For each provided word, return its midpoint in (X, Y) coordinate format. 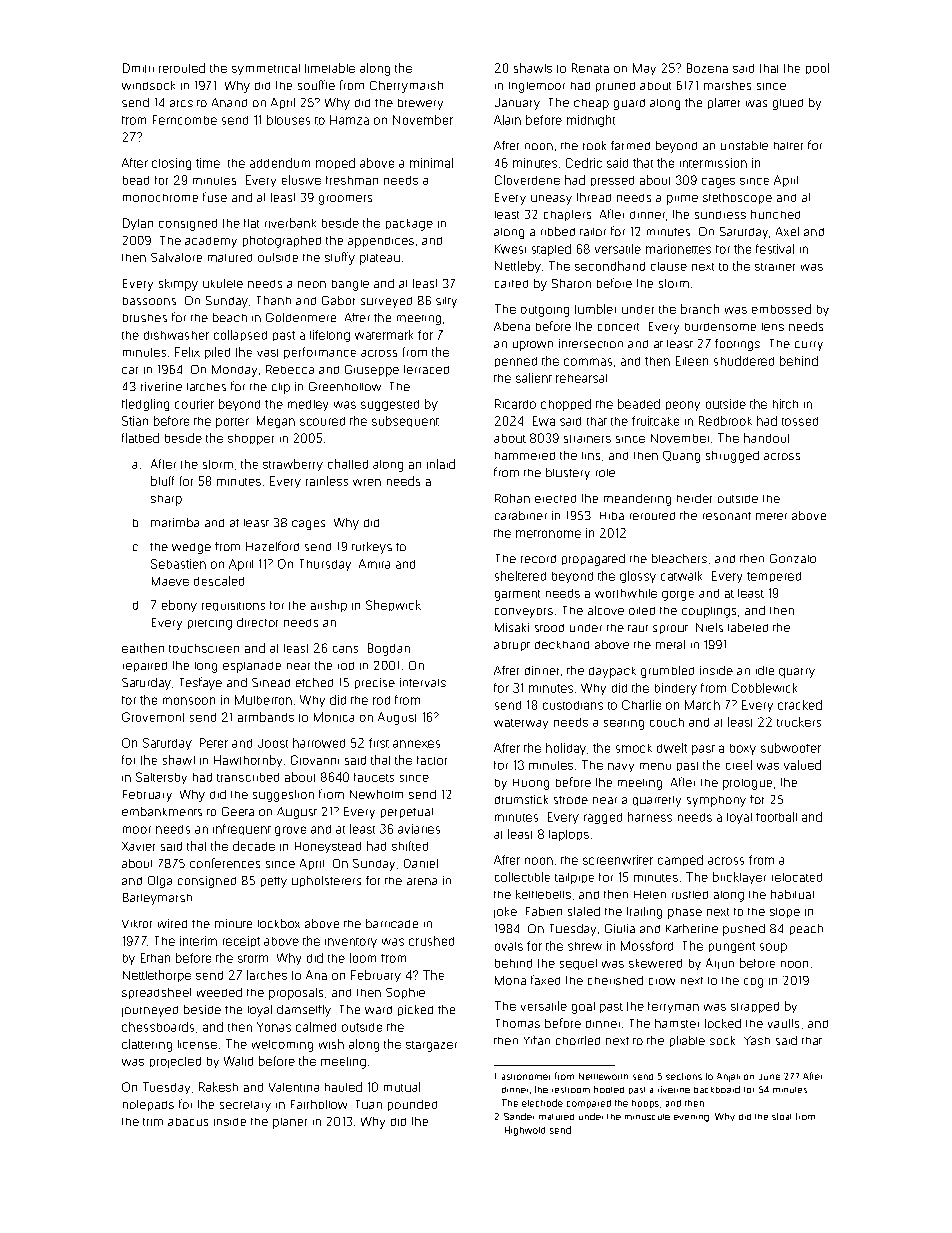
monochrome (160, 198)
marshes (727, 85)
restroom (571, 1090)
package (409, 225)
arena (422, 881)
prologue (747, 784)
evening (691, 1118)
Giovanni (315, 760)
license (197, 1044)
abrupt (512, 646)
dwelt (672, 748)
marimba (175, 522)
